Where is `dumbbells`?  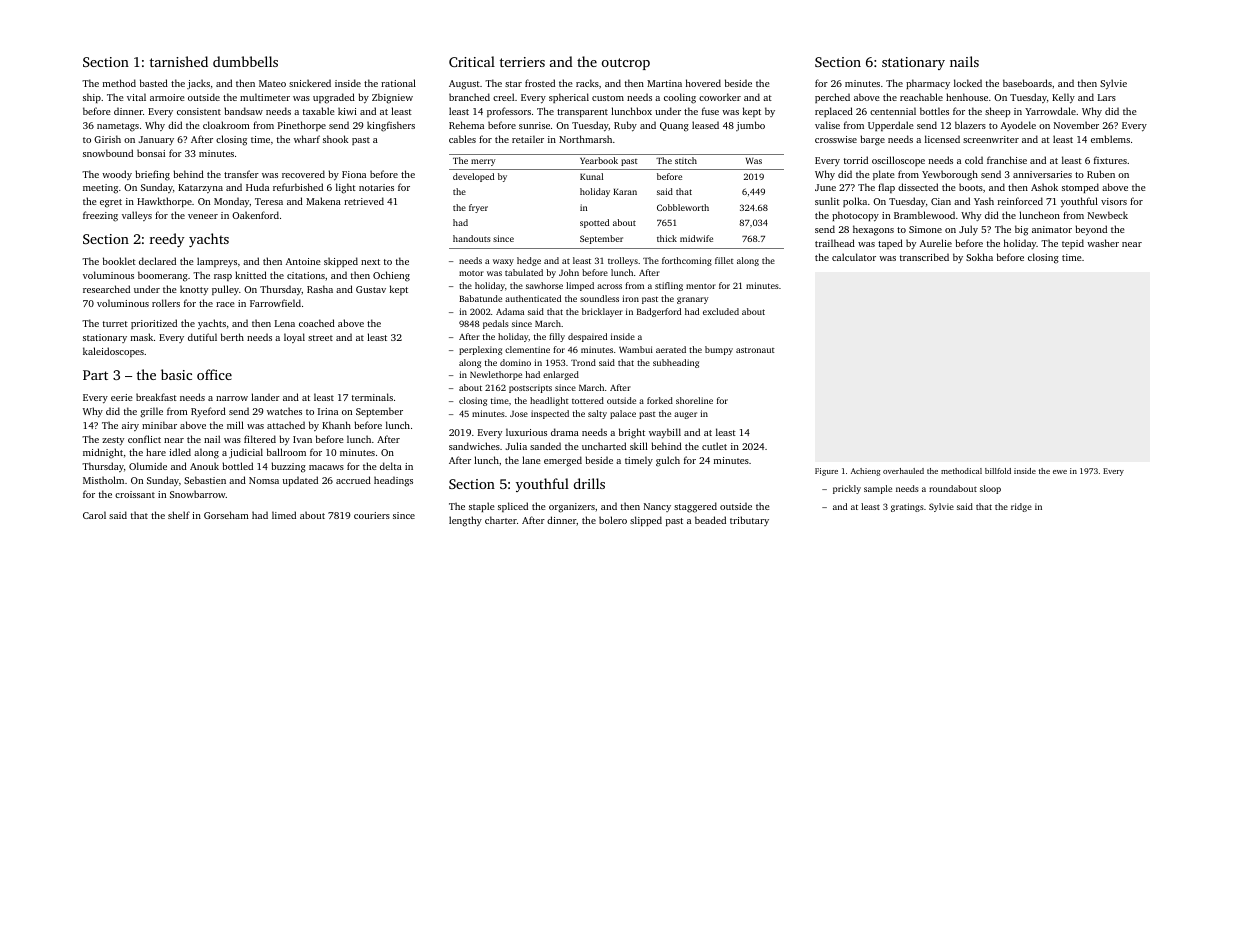
dumbbells is located at coordinates (245, 61).
